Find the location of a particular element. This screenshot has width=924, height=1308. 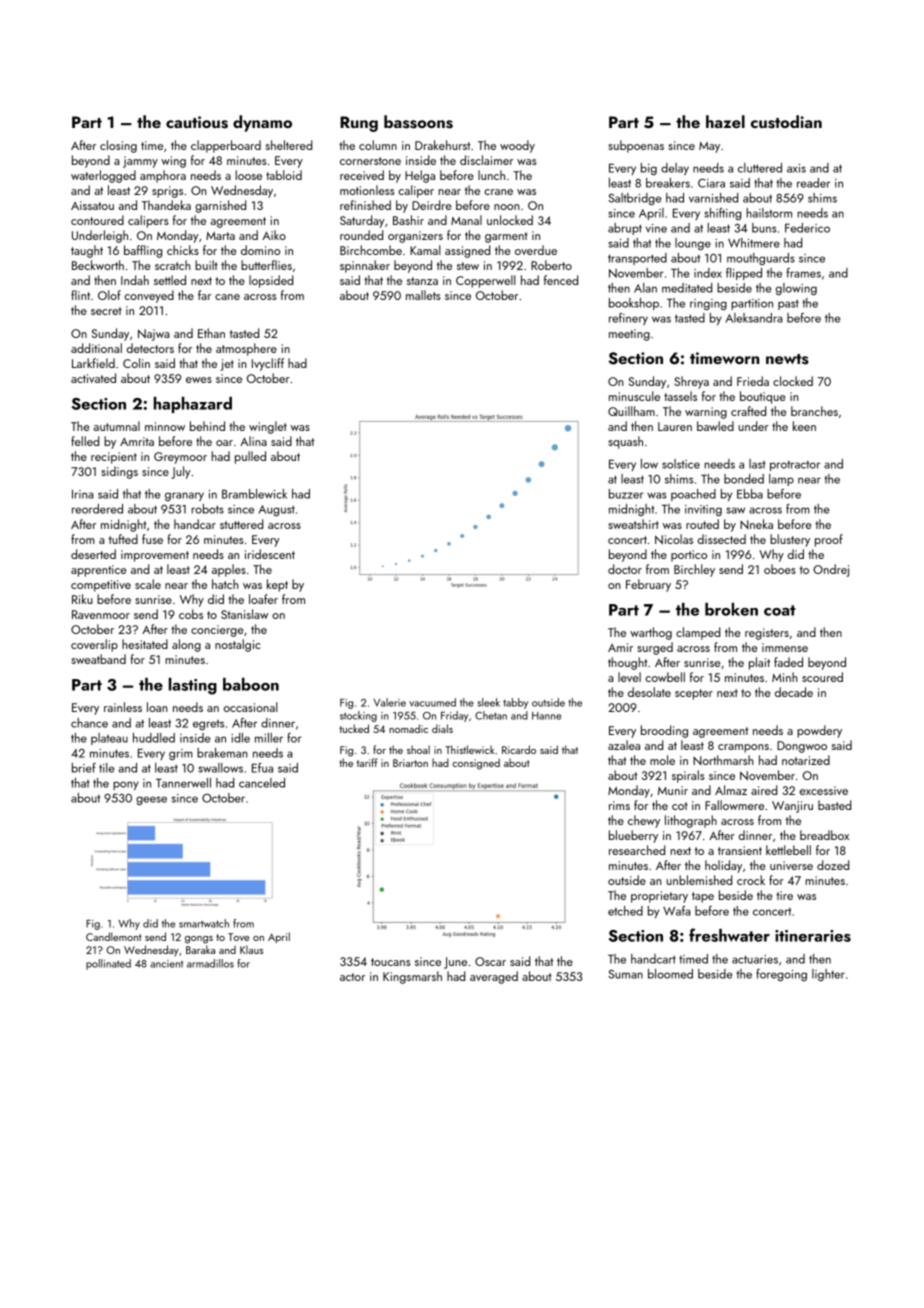

registers is located at coordinates (767, 634).
